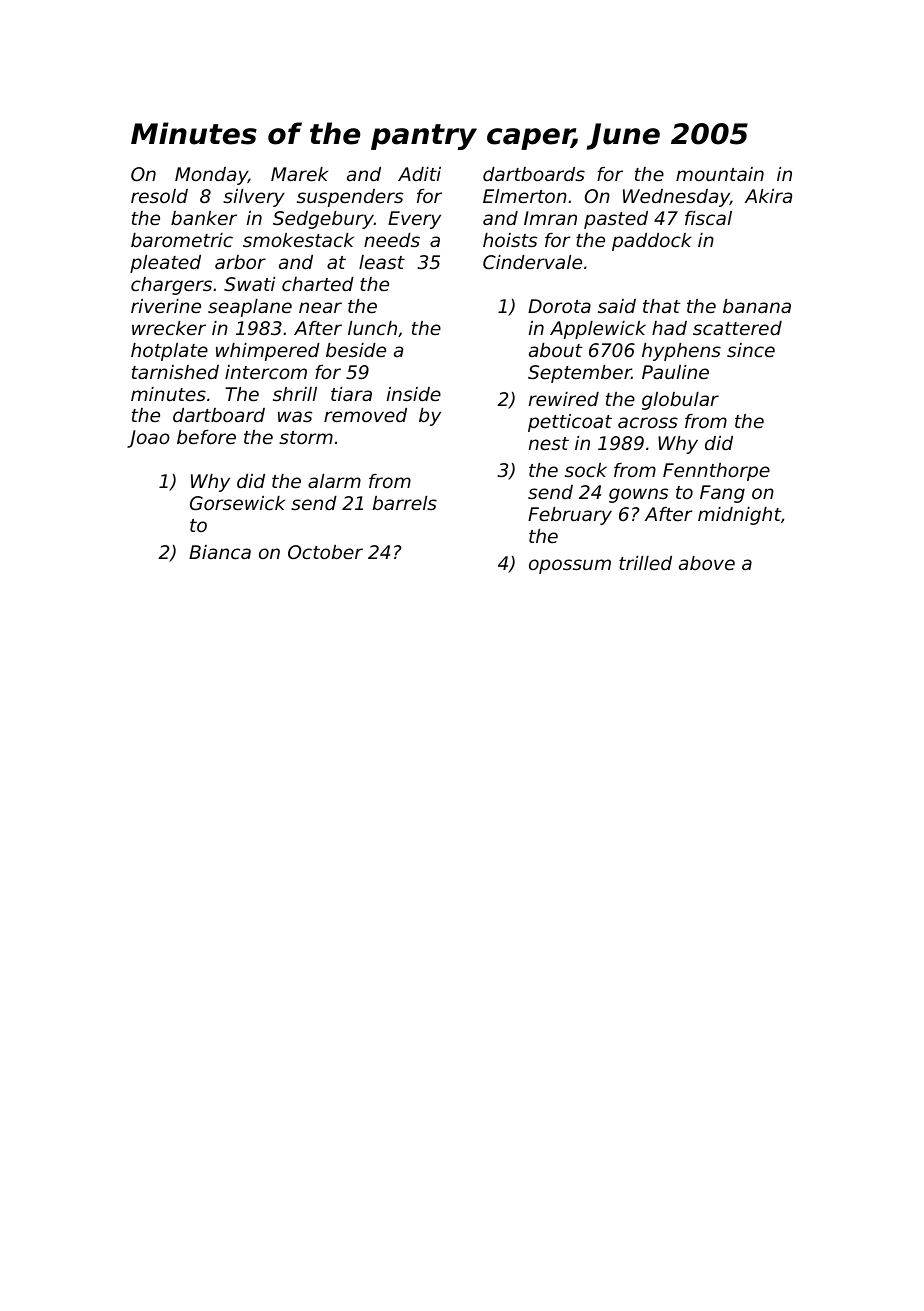 Image resolution: width=924 pixels, height=1311 pixels. Describe the element at coordinates (549, 443) in the document. I see `nest` at that location.
